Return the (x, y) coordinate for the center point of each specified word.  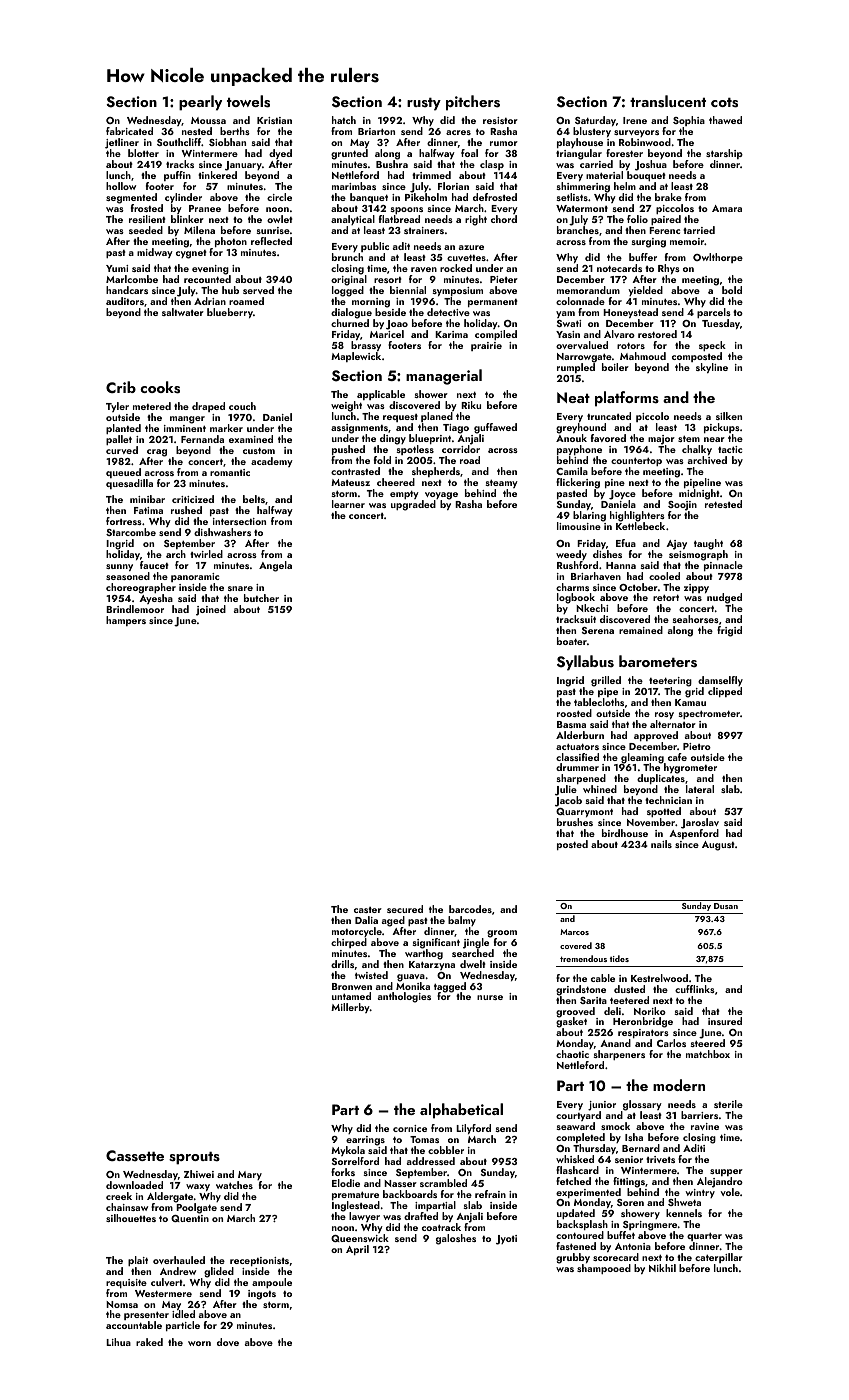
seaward (576, 1126)
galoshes (456, 1239)
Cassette (135, 1156)
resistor (500, 120)
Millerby (350, 1008)
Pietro (697, 746)
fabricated (129, 131)
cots (724, 103)
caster (368, 910)
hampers (126, 621)
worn (199, 1343)
